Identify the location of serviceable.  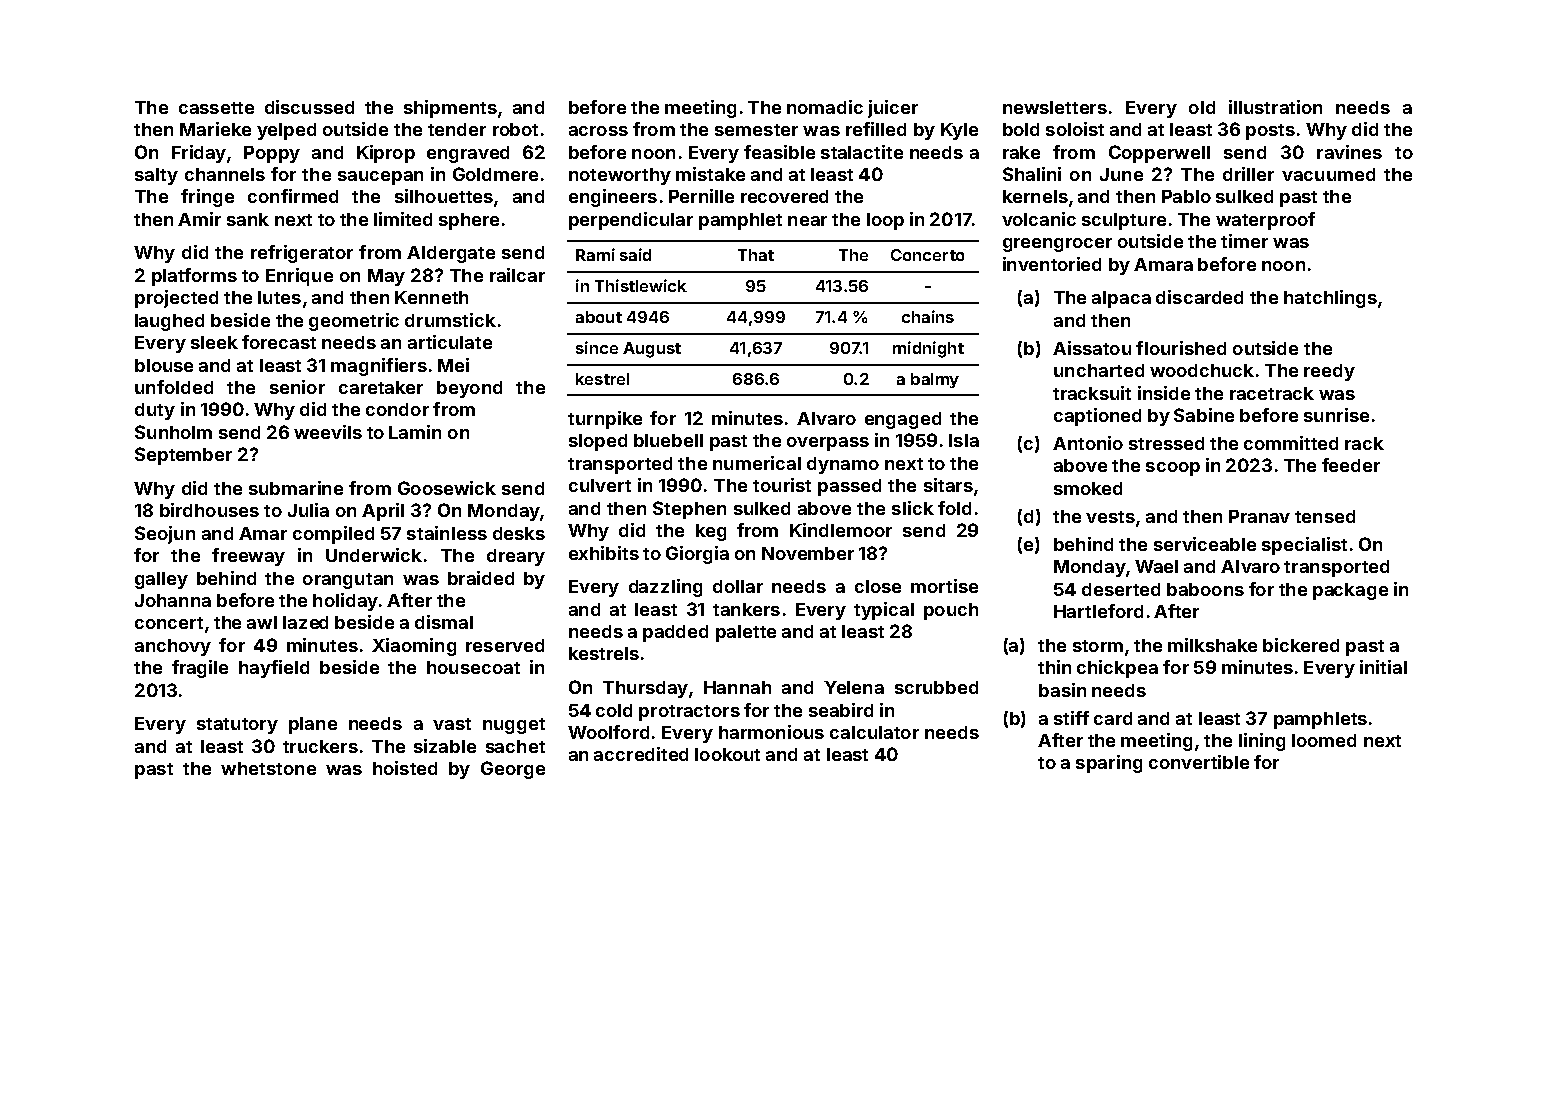
(1205, 544).
